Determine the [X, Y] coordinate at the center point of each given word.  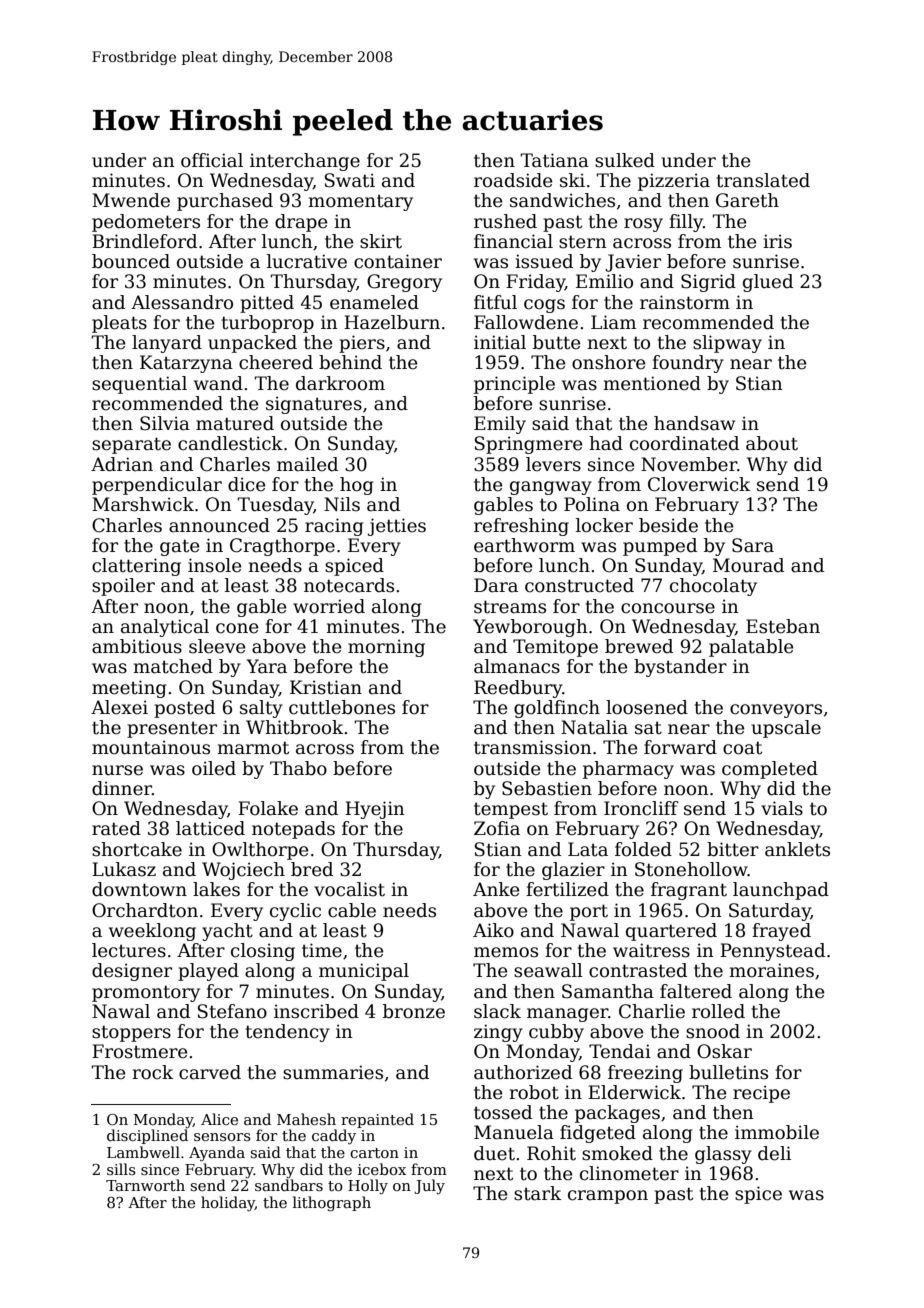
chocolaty [713, 587]
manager [567, 1015]
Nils [342, 504]
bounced [131, 261]
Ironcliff [641, 808]
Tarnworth [145, 1185]
